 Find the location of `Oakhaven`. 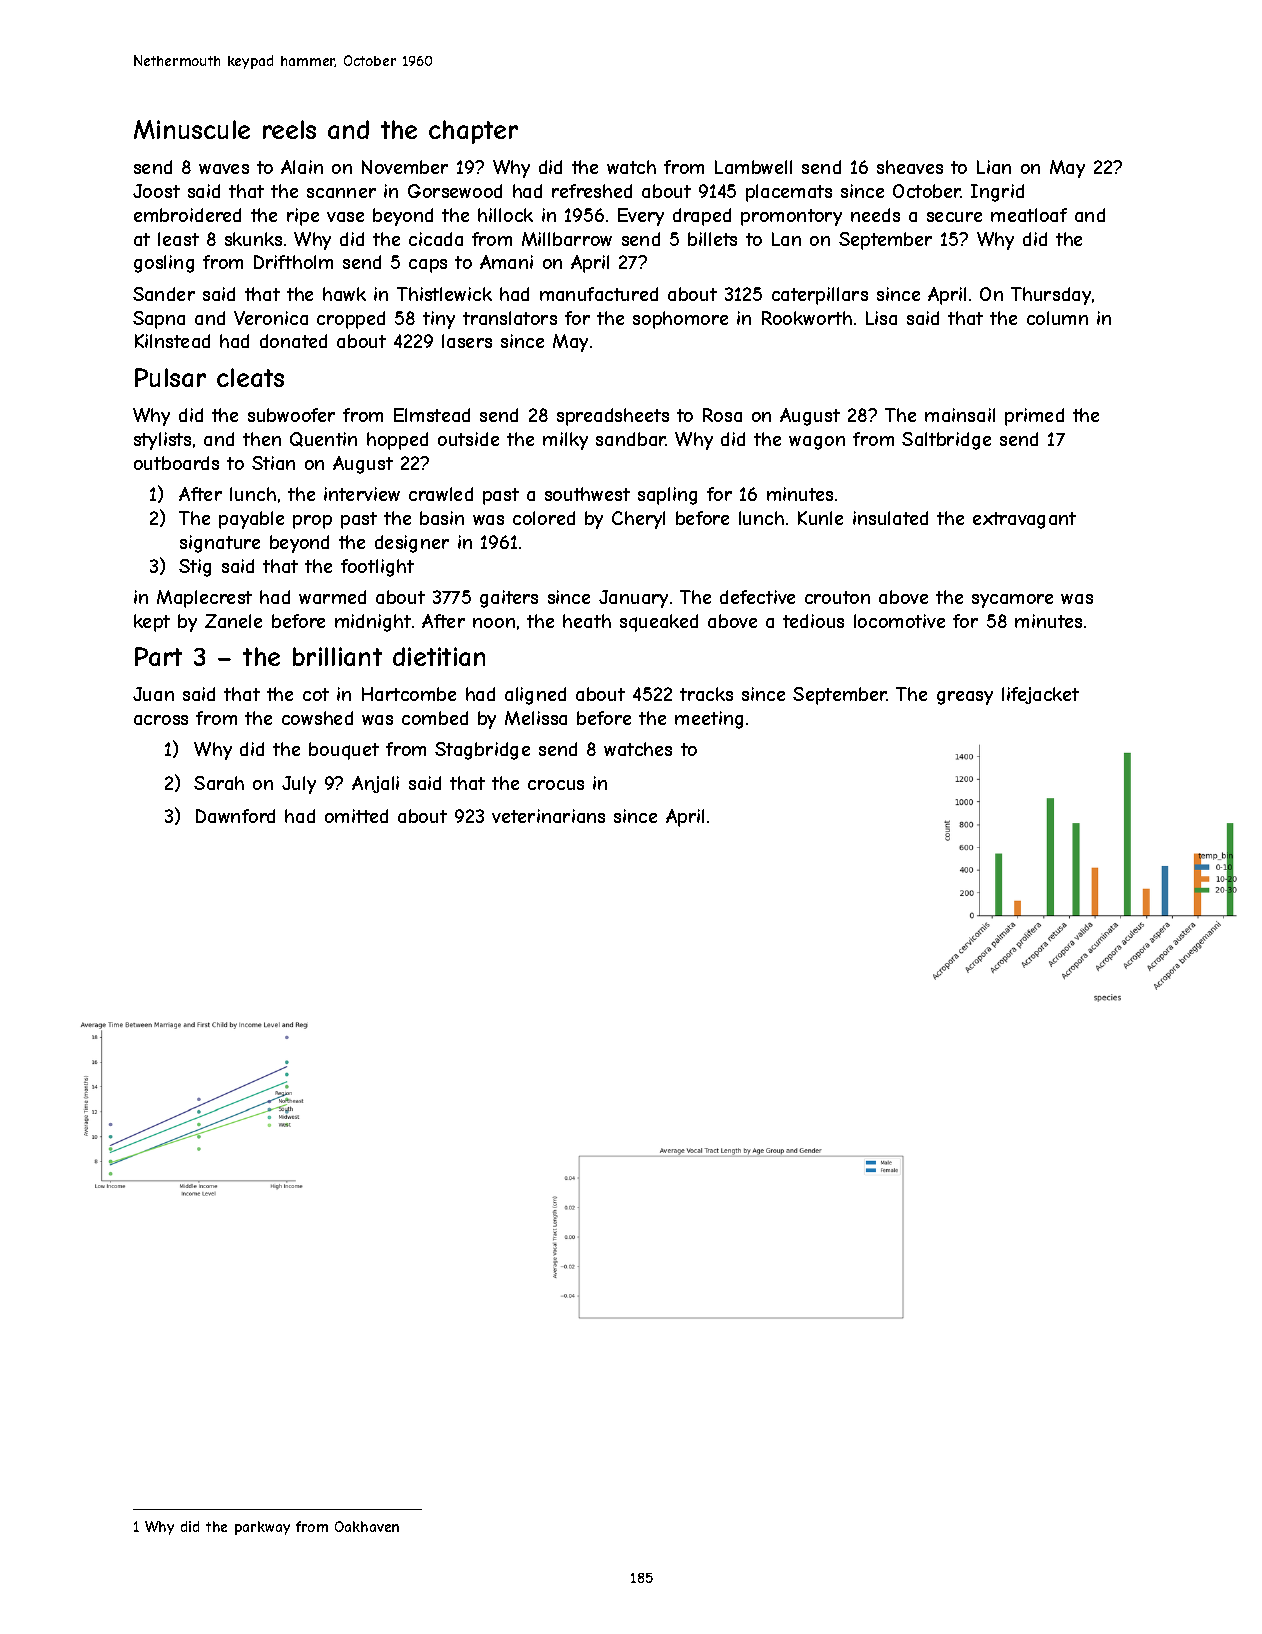

Oakhaven is located at coordinates (367, 1526).
